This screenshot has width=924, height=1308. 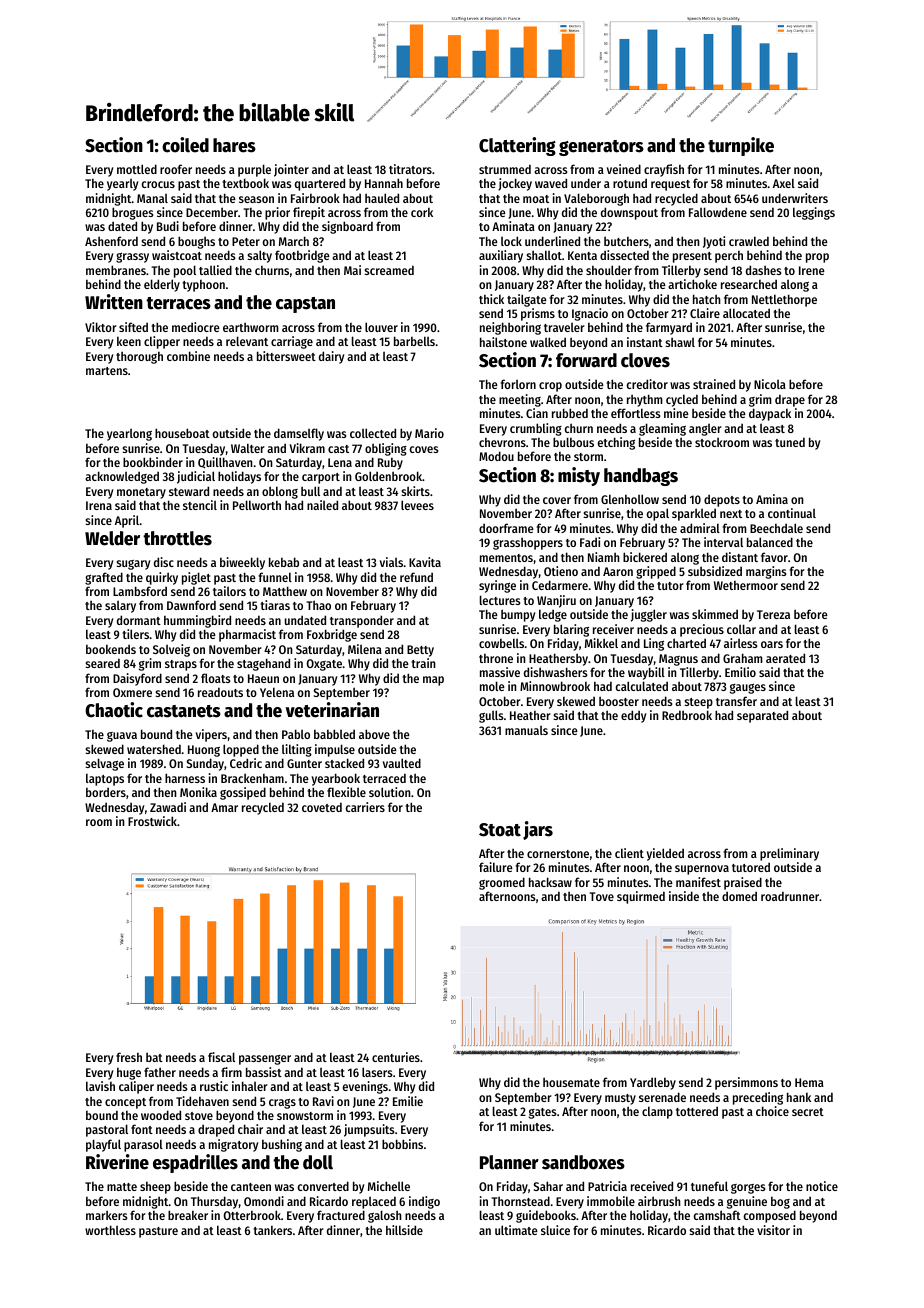 I want to click on Gunter, so click(x=304, y=763).
